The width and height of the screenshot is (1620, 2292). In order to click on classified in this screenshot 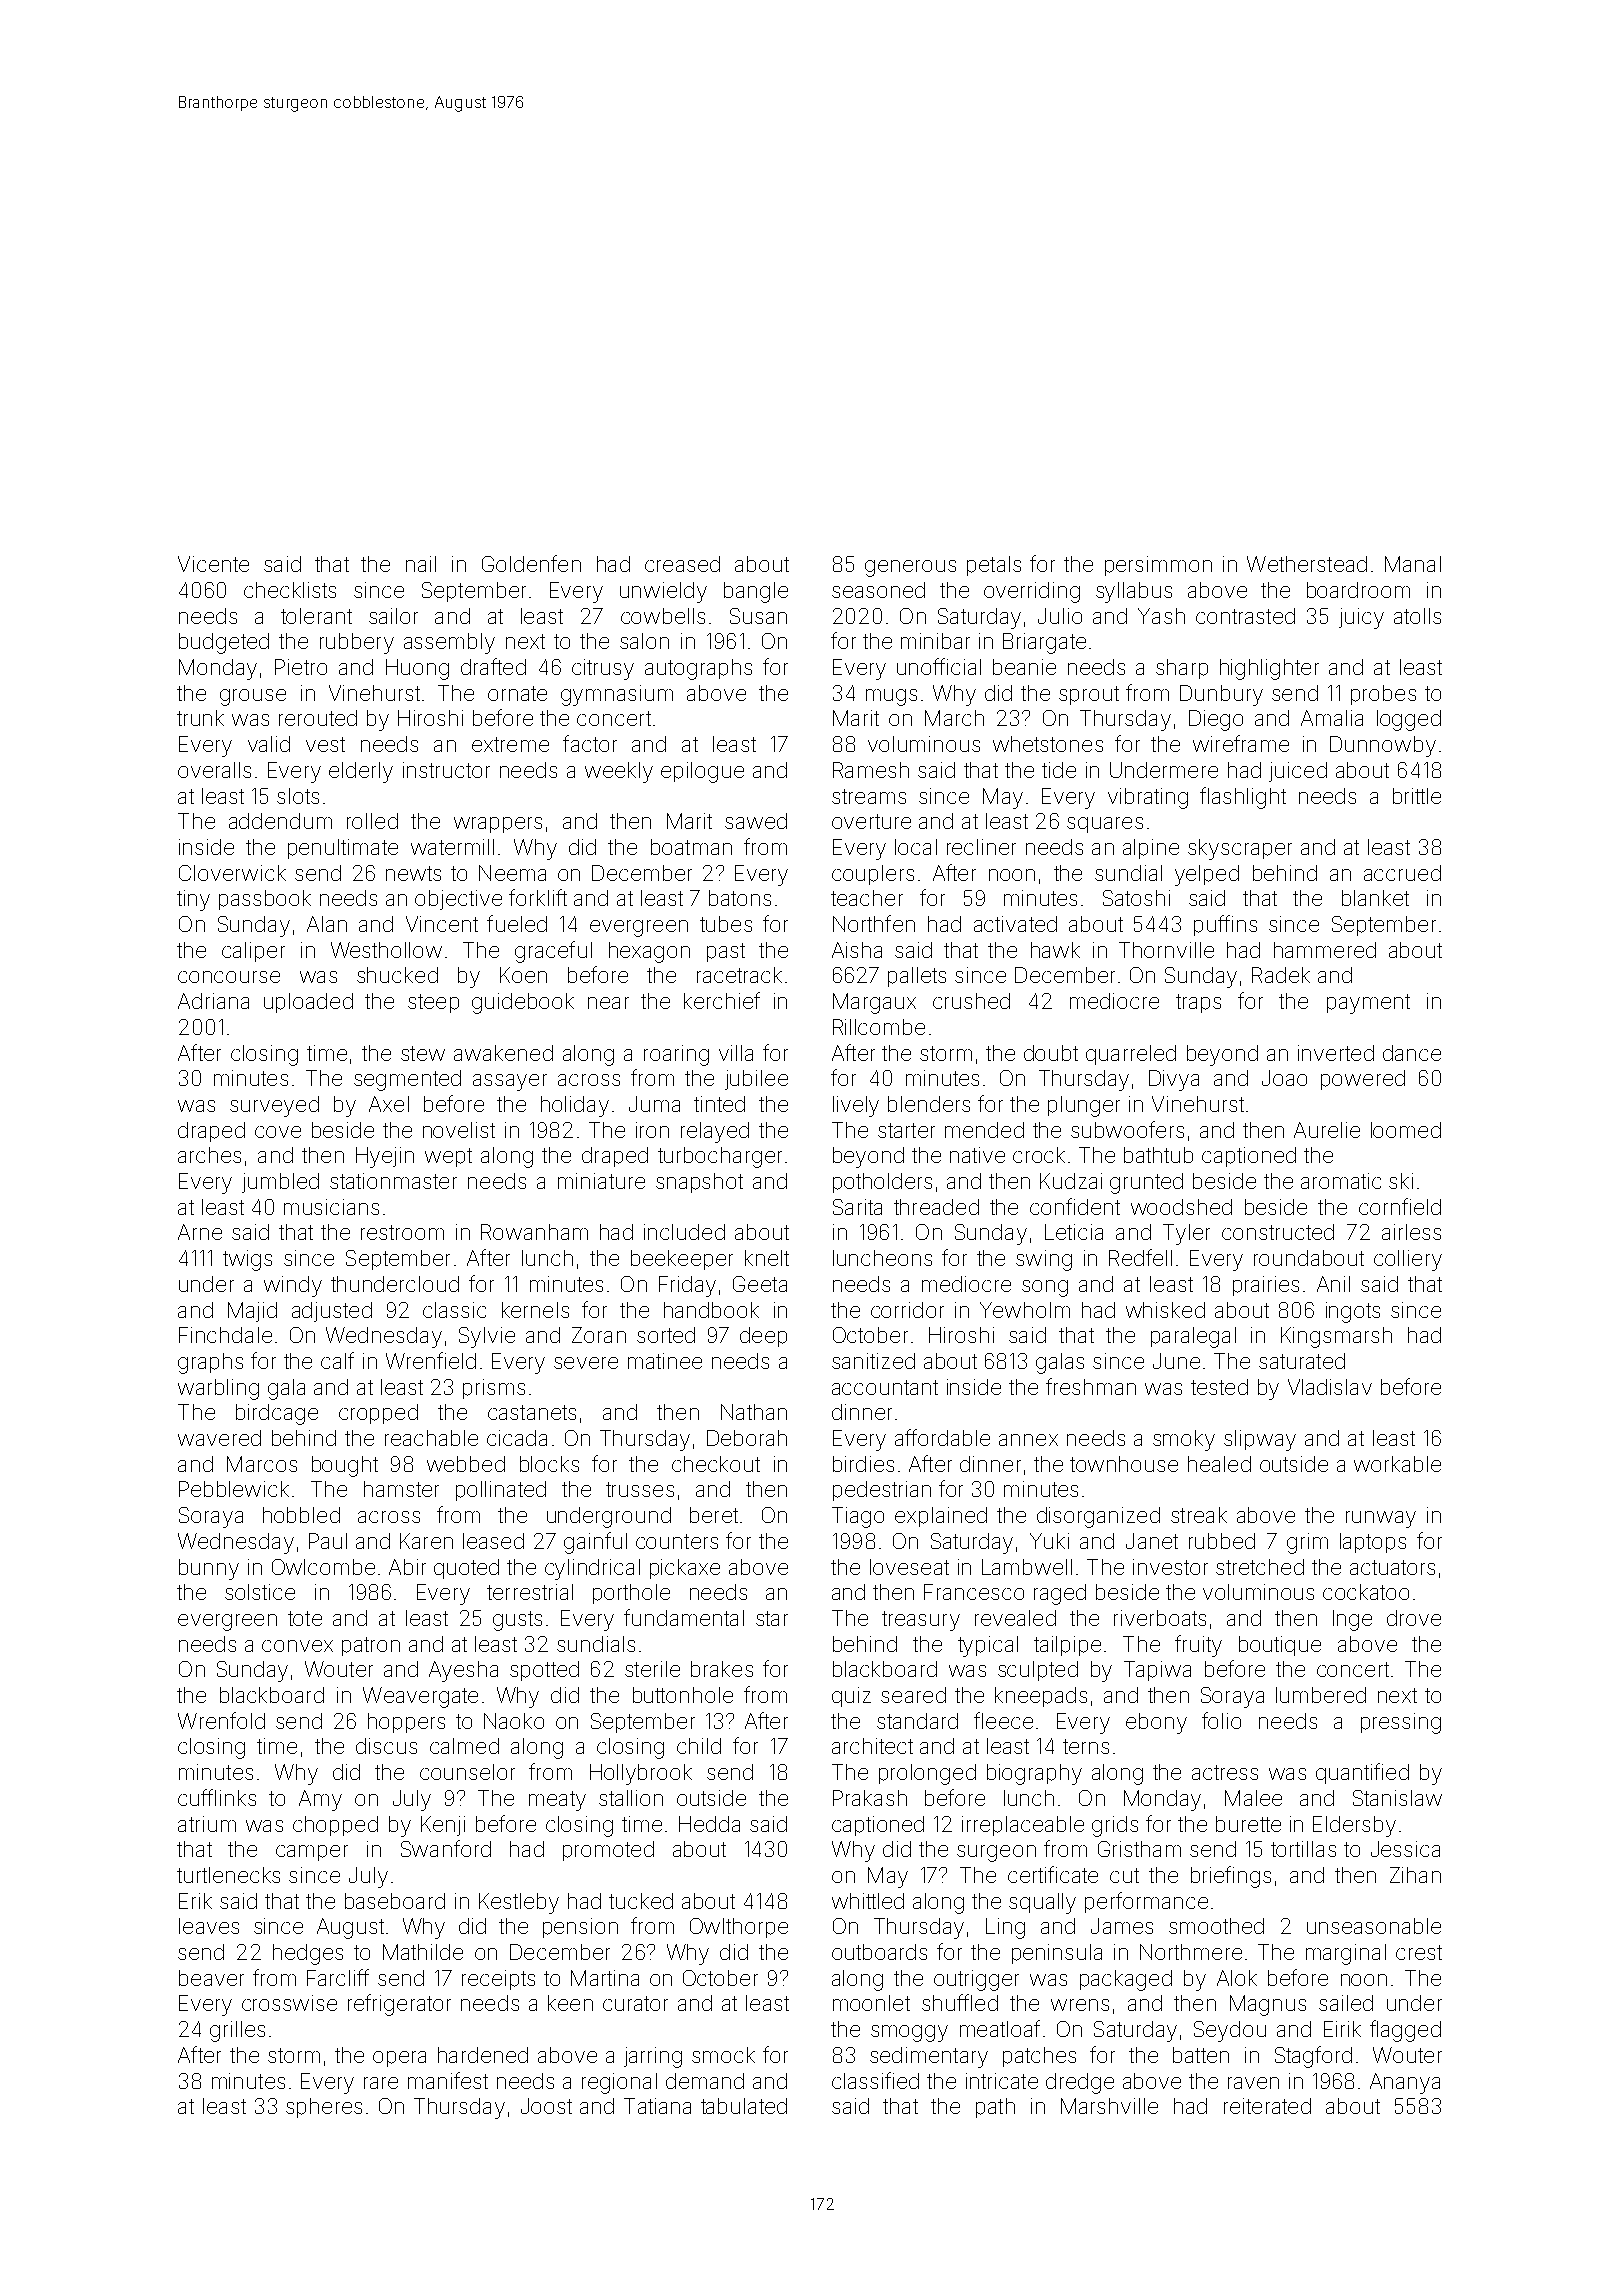, I will do `click(875, 2080)`.
